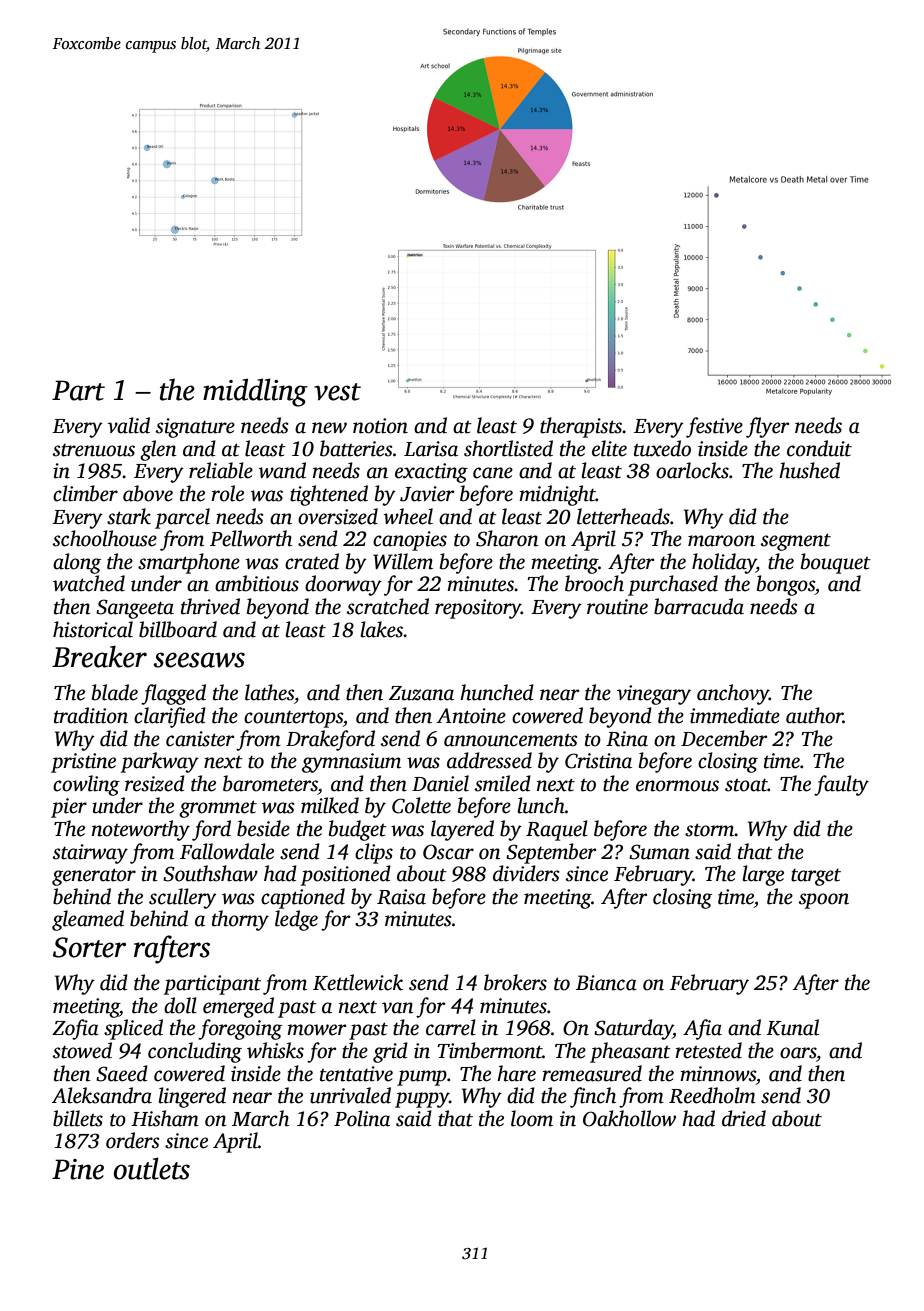  What do you see at coordinates (767, 427) in the document?
I see `flyer` at bounding box center [767, 427].
